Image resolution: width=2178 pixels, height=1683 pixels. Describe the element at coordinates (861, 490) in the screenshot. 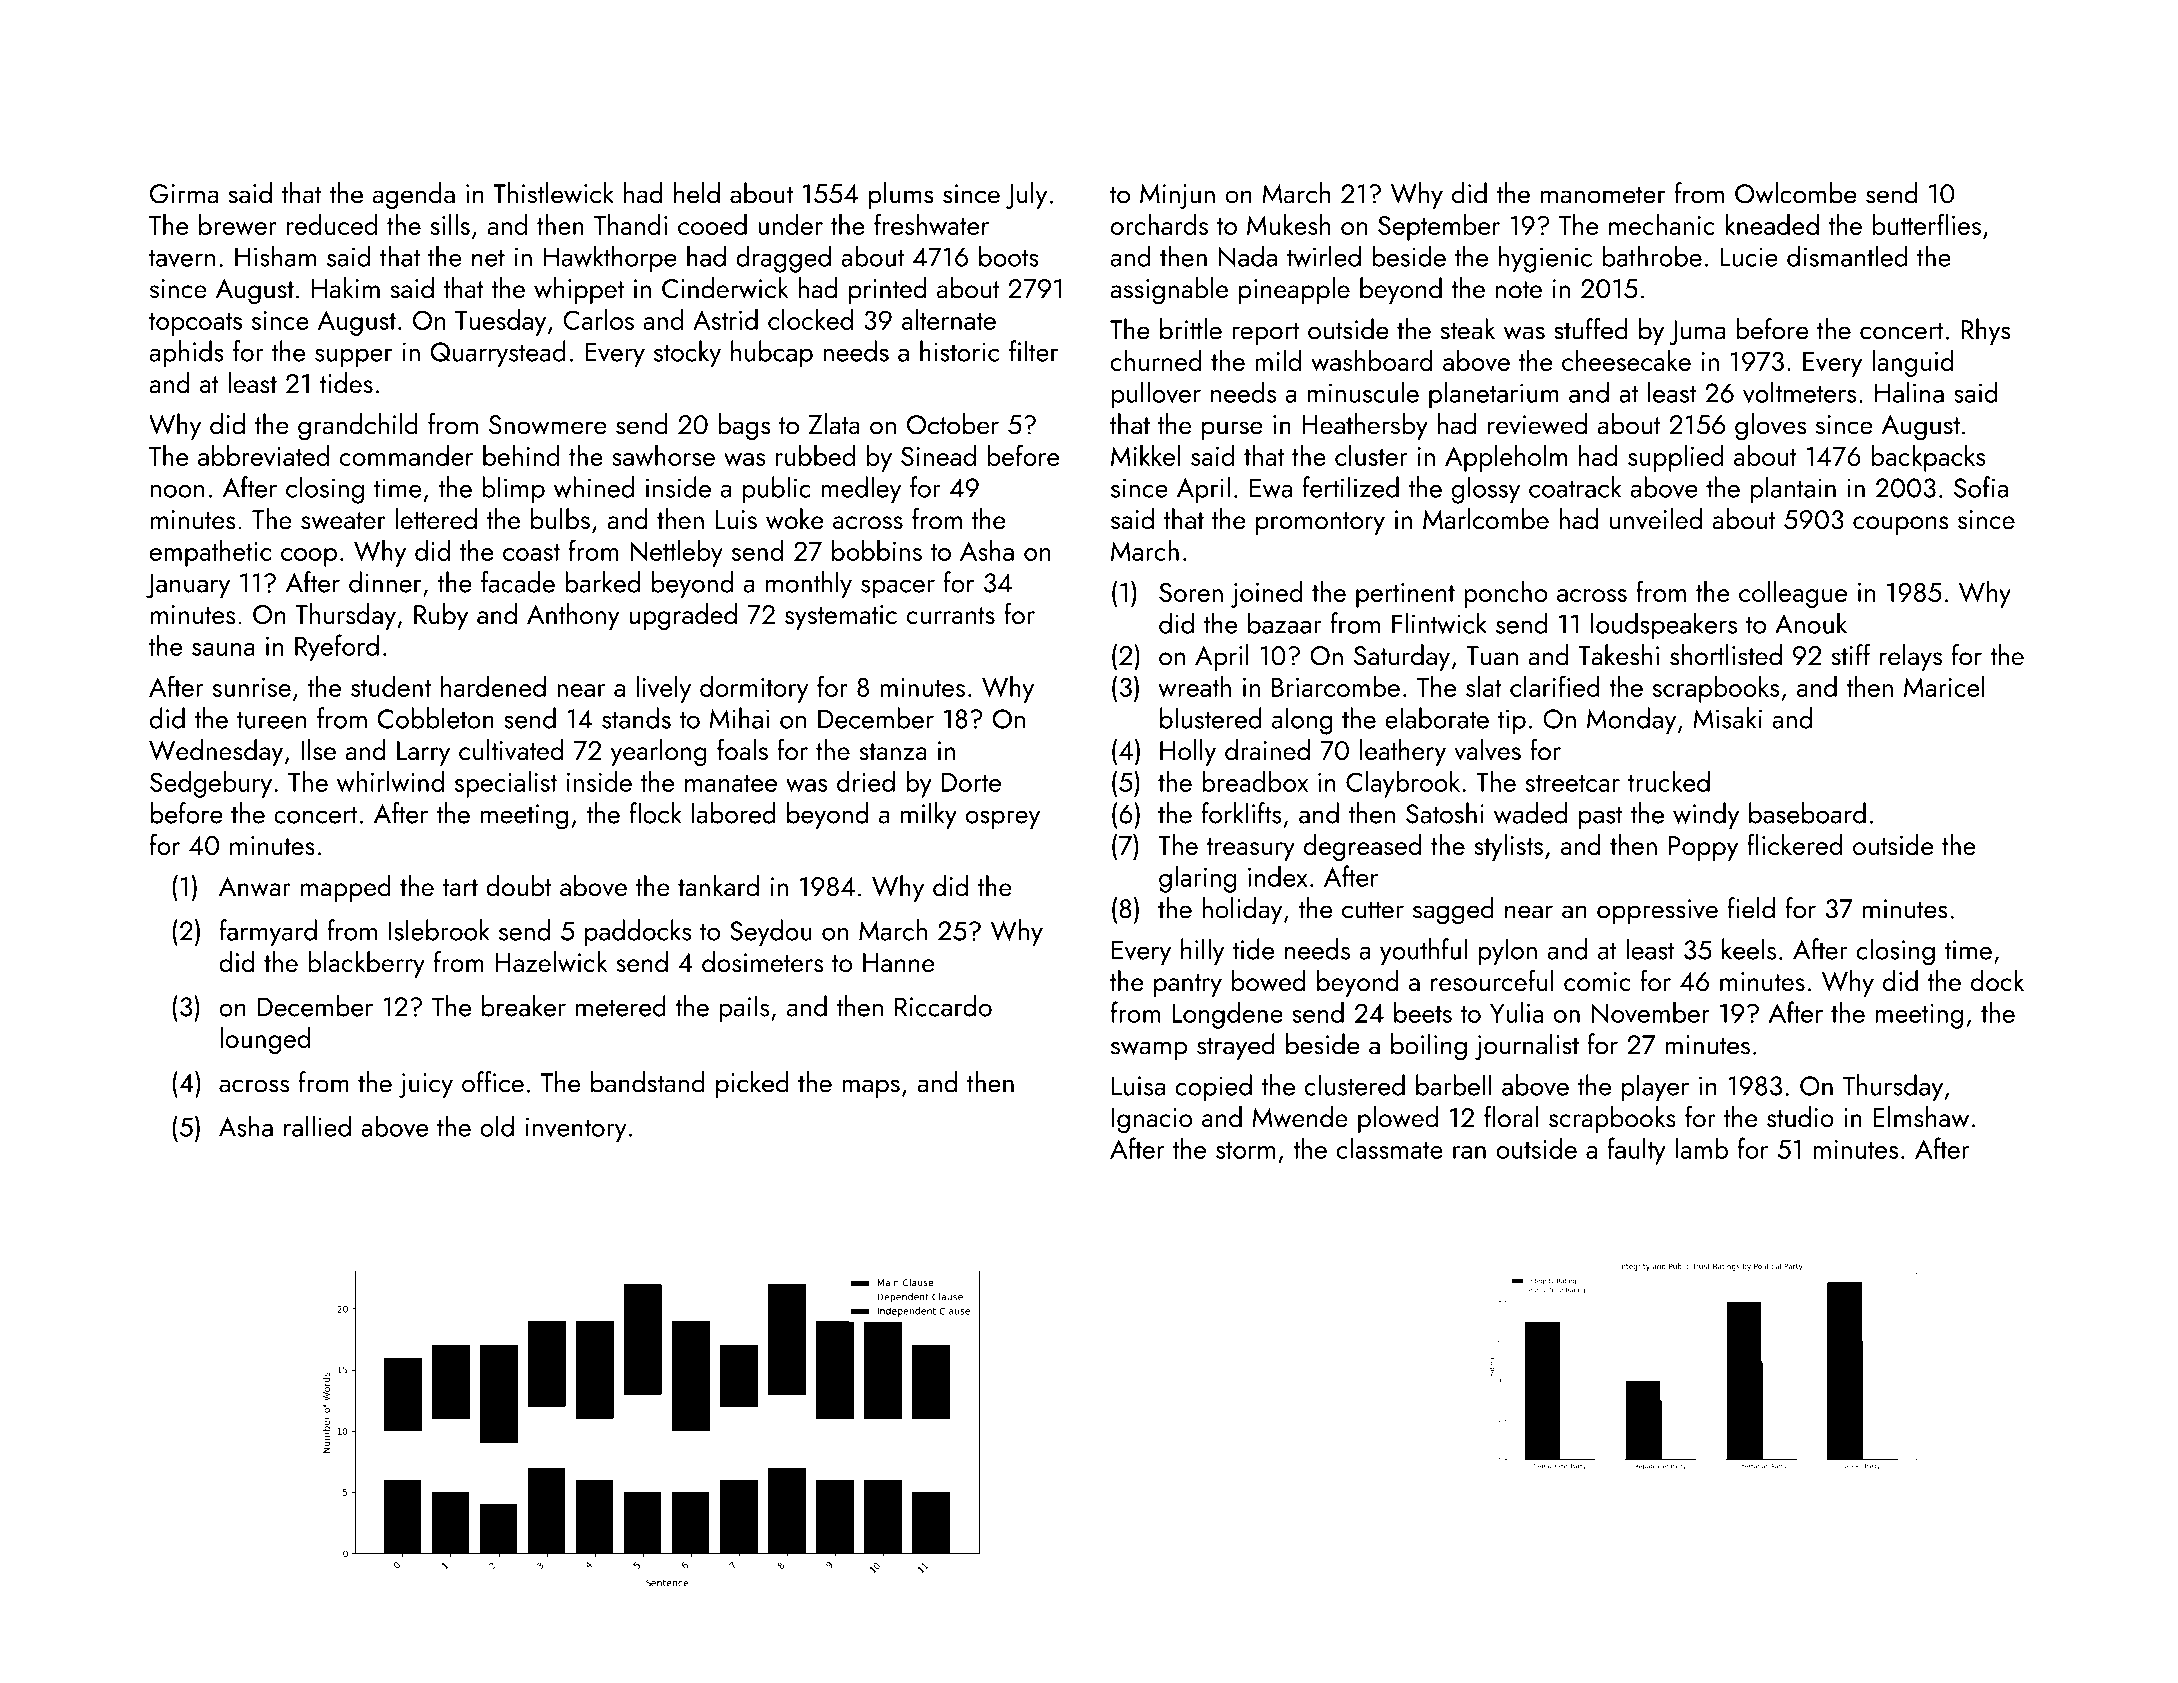

I see `medley` at that location.
